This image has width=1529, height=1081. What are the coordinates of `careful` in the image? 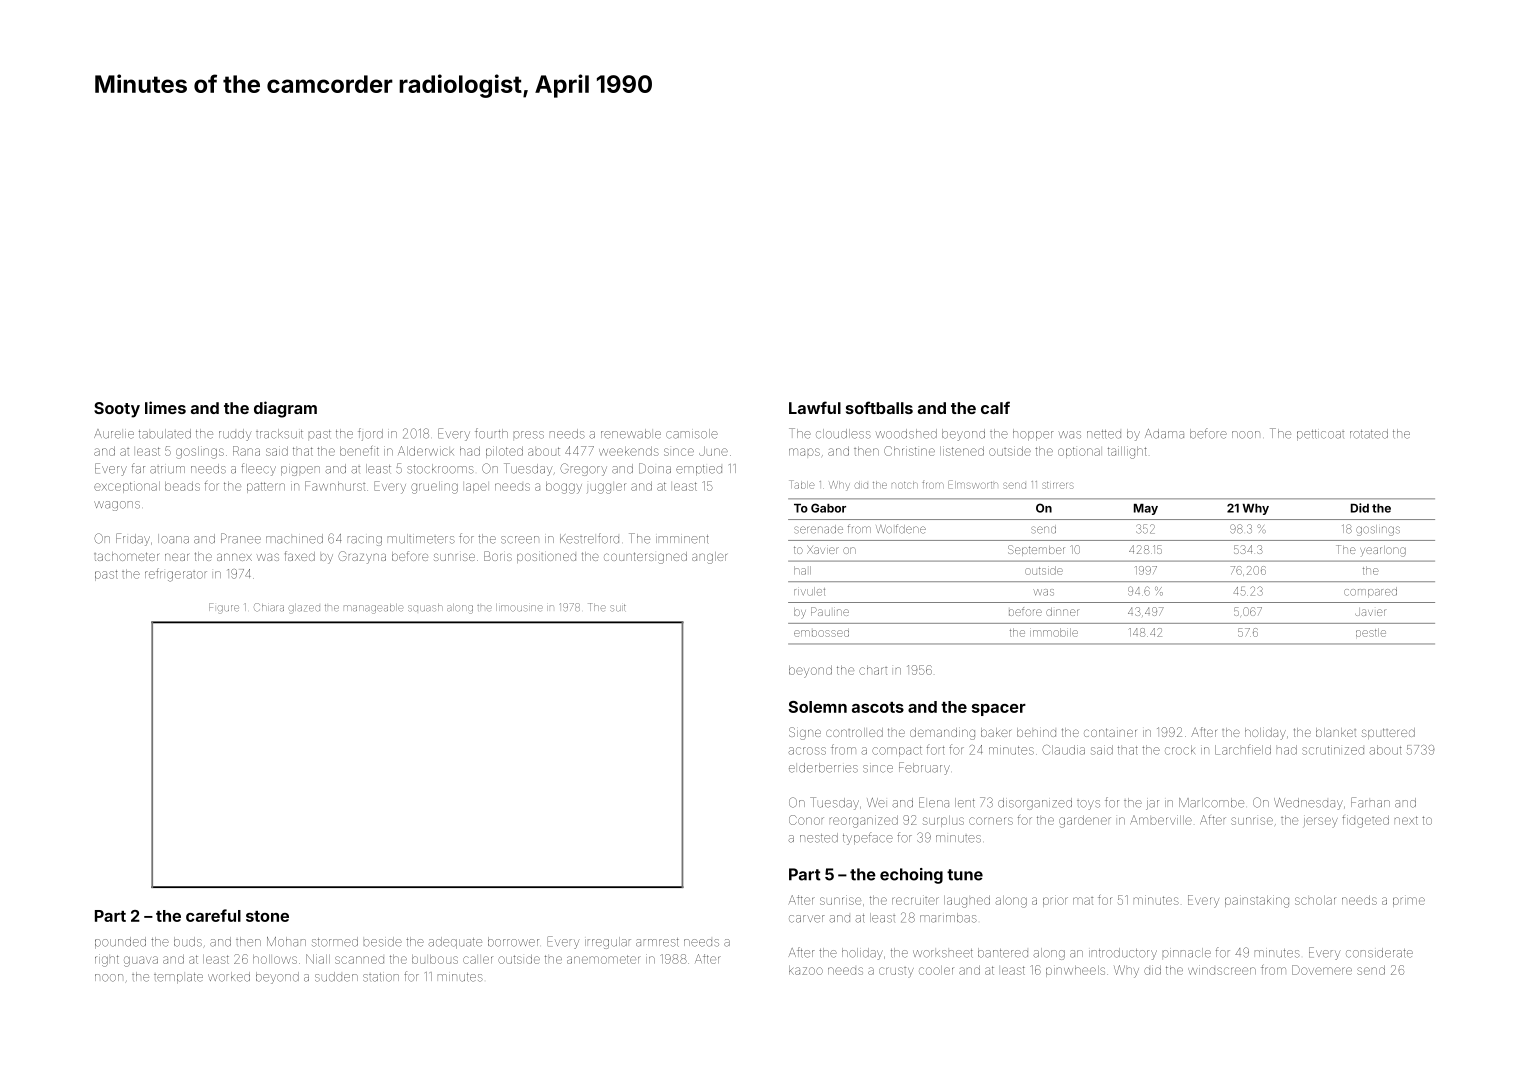 It's located at (213, 915).
